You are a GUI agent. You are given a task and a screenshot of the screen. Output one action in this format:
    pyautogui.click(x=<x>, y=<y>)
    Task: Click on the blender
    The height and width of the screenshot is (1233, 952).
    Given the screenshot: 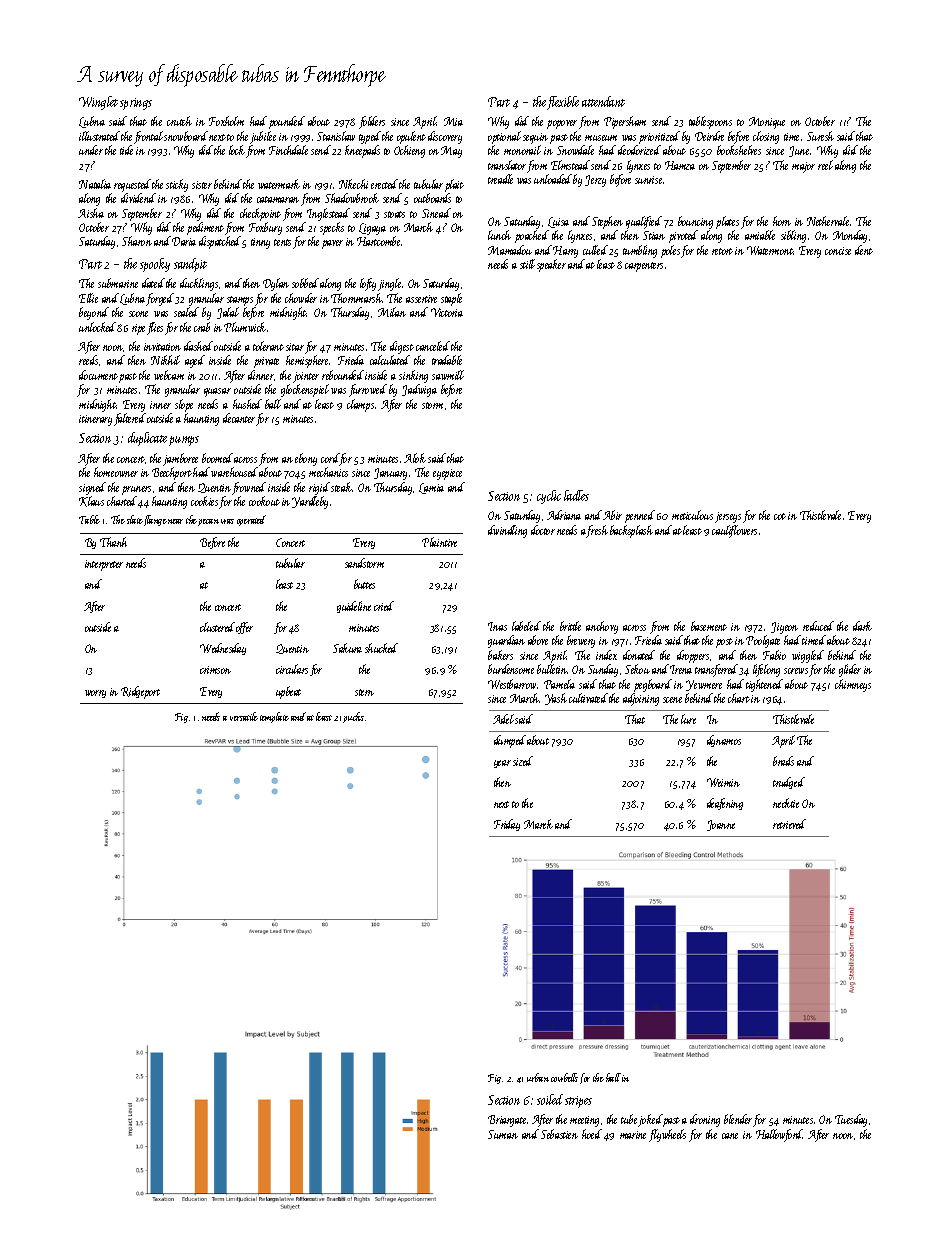 What is the action you would take?
    pyautogui.click(x=738, y=1119)
